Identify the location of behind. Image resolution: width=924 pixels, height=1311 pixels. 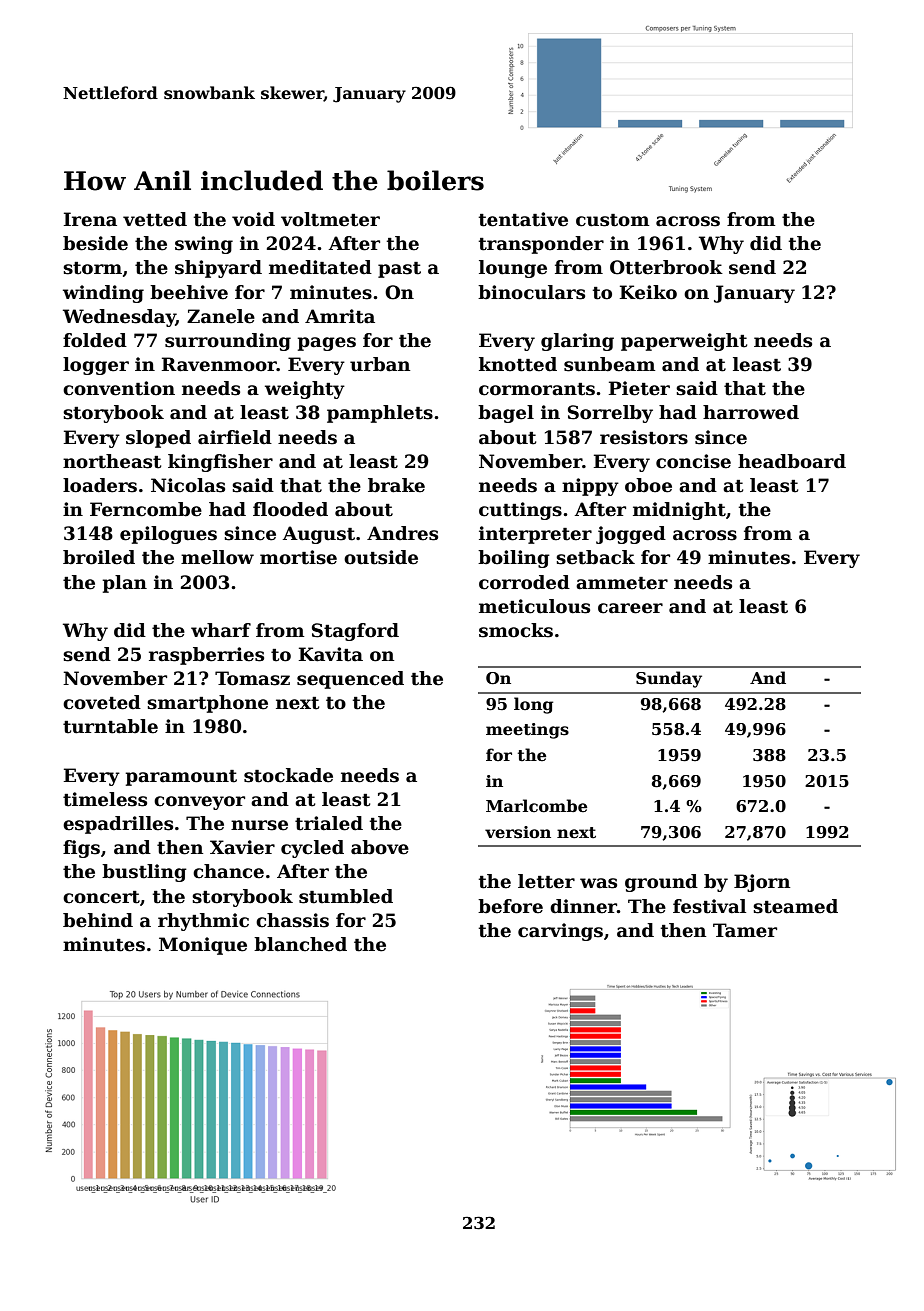
(98, 920).
